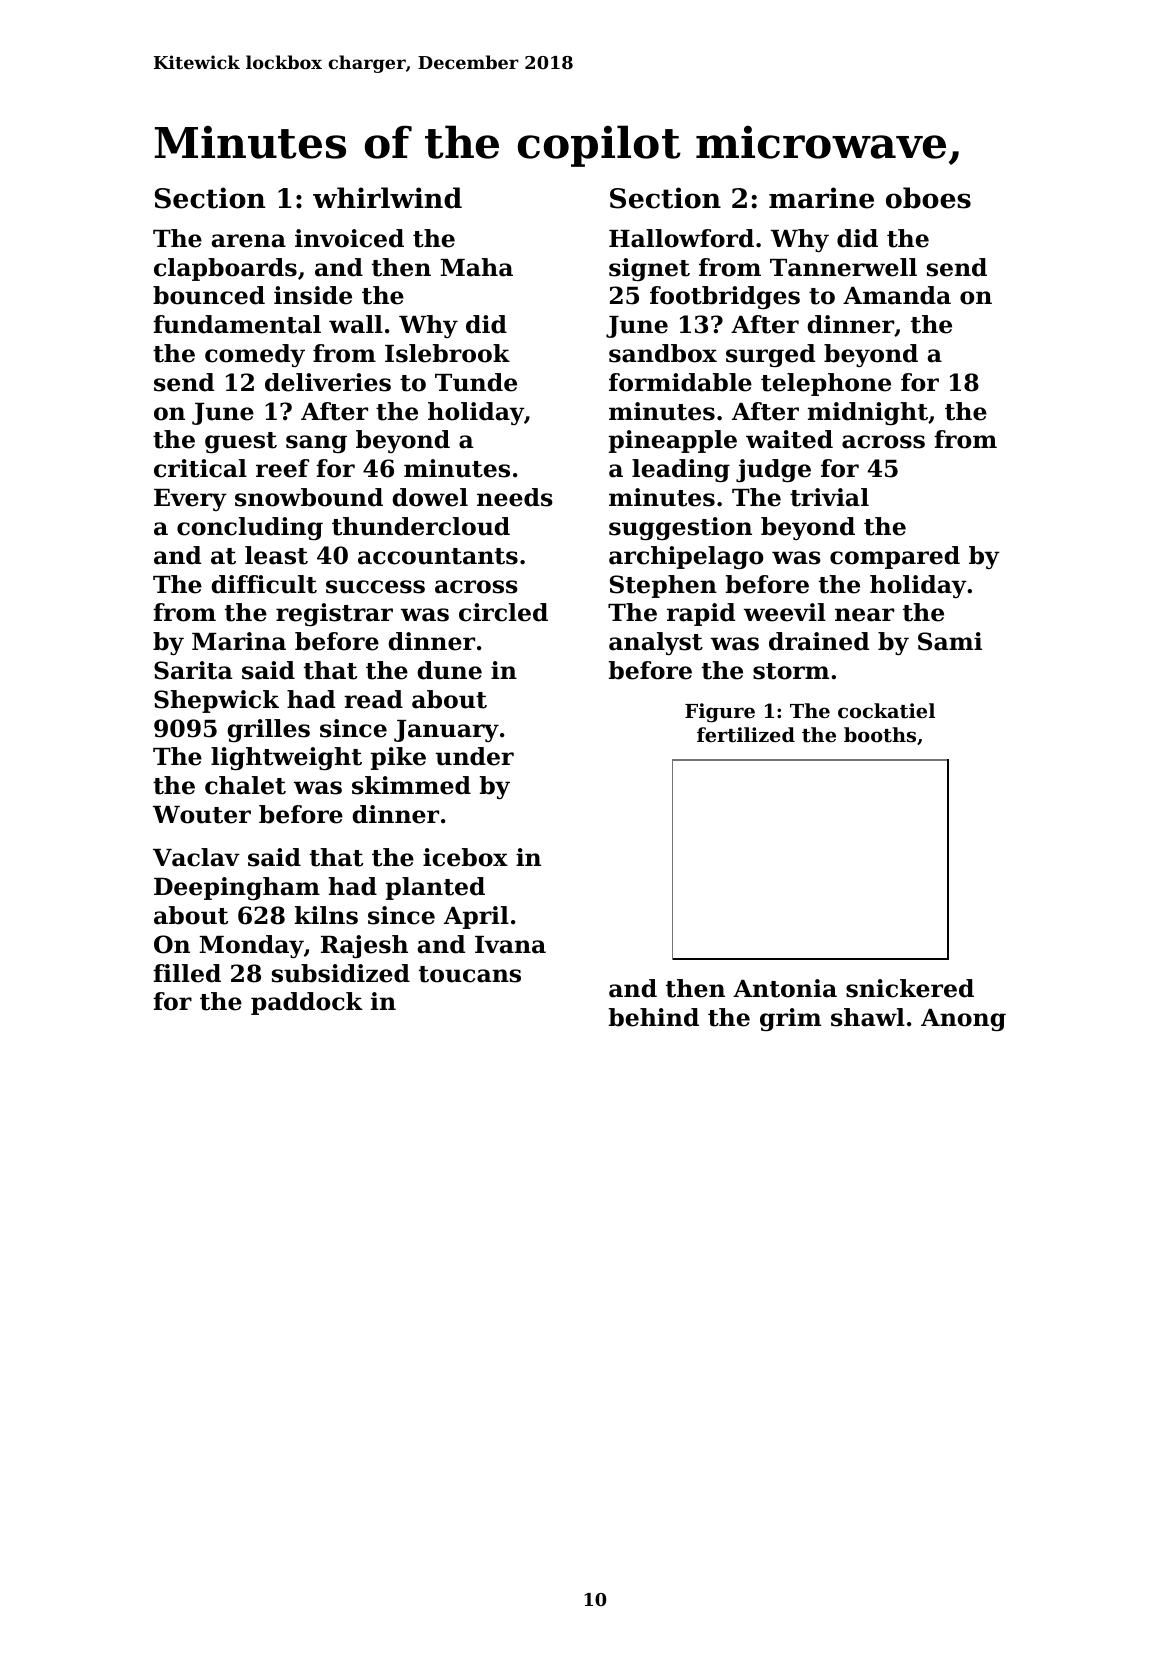 The height and width of the page is (1654, 1165). Describe the element at coordinates (250, 528) in the page. I see `concluding` at that location.
